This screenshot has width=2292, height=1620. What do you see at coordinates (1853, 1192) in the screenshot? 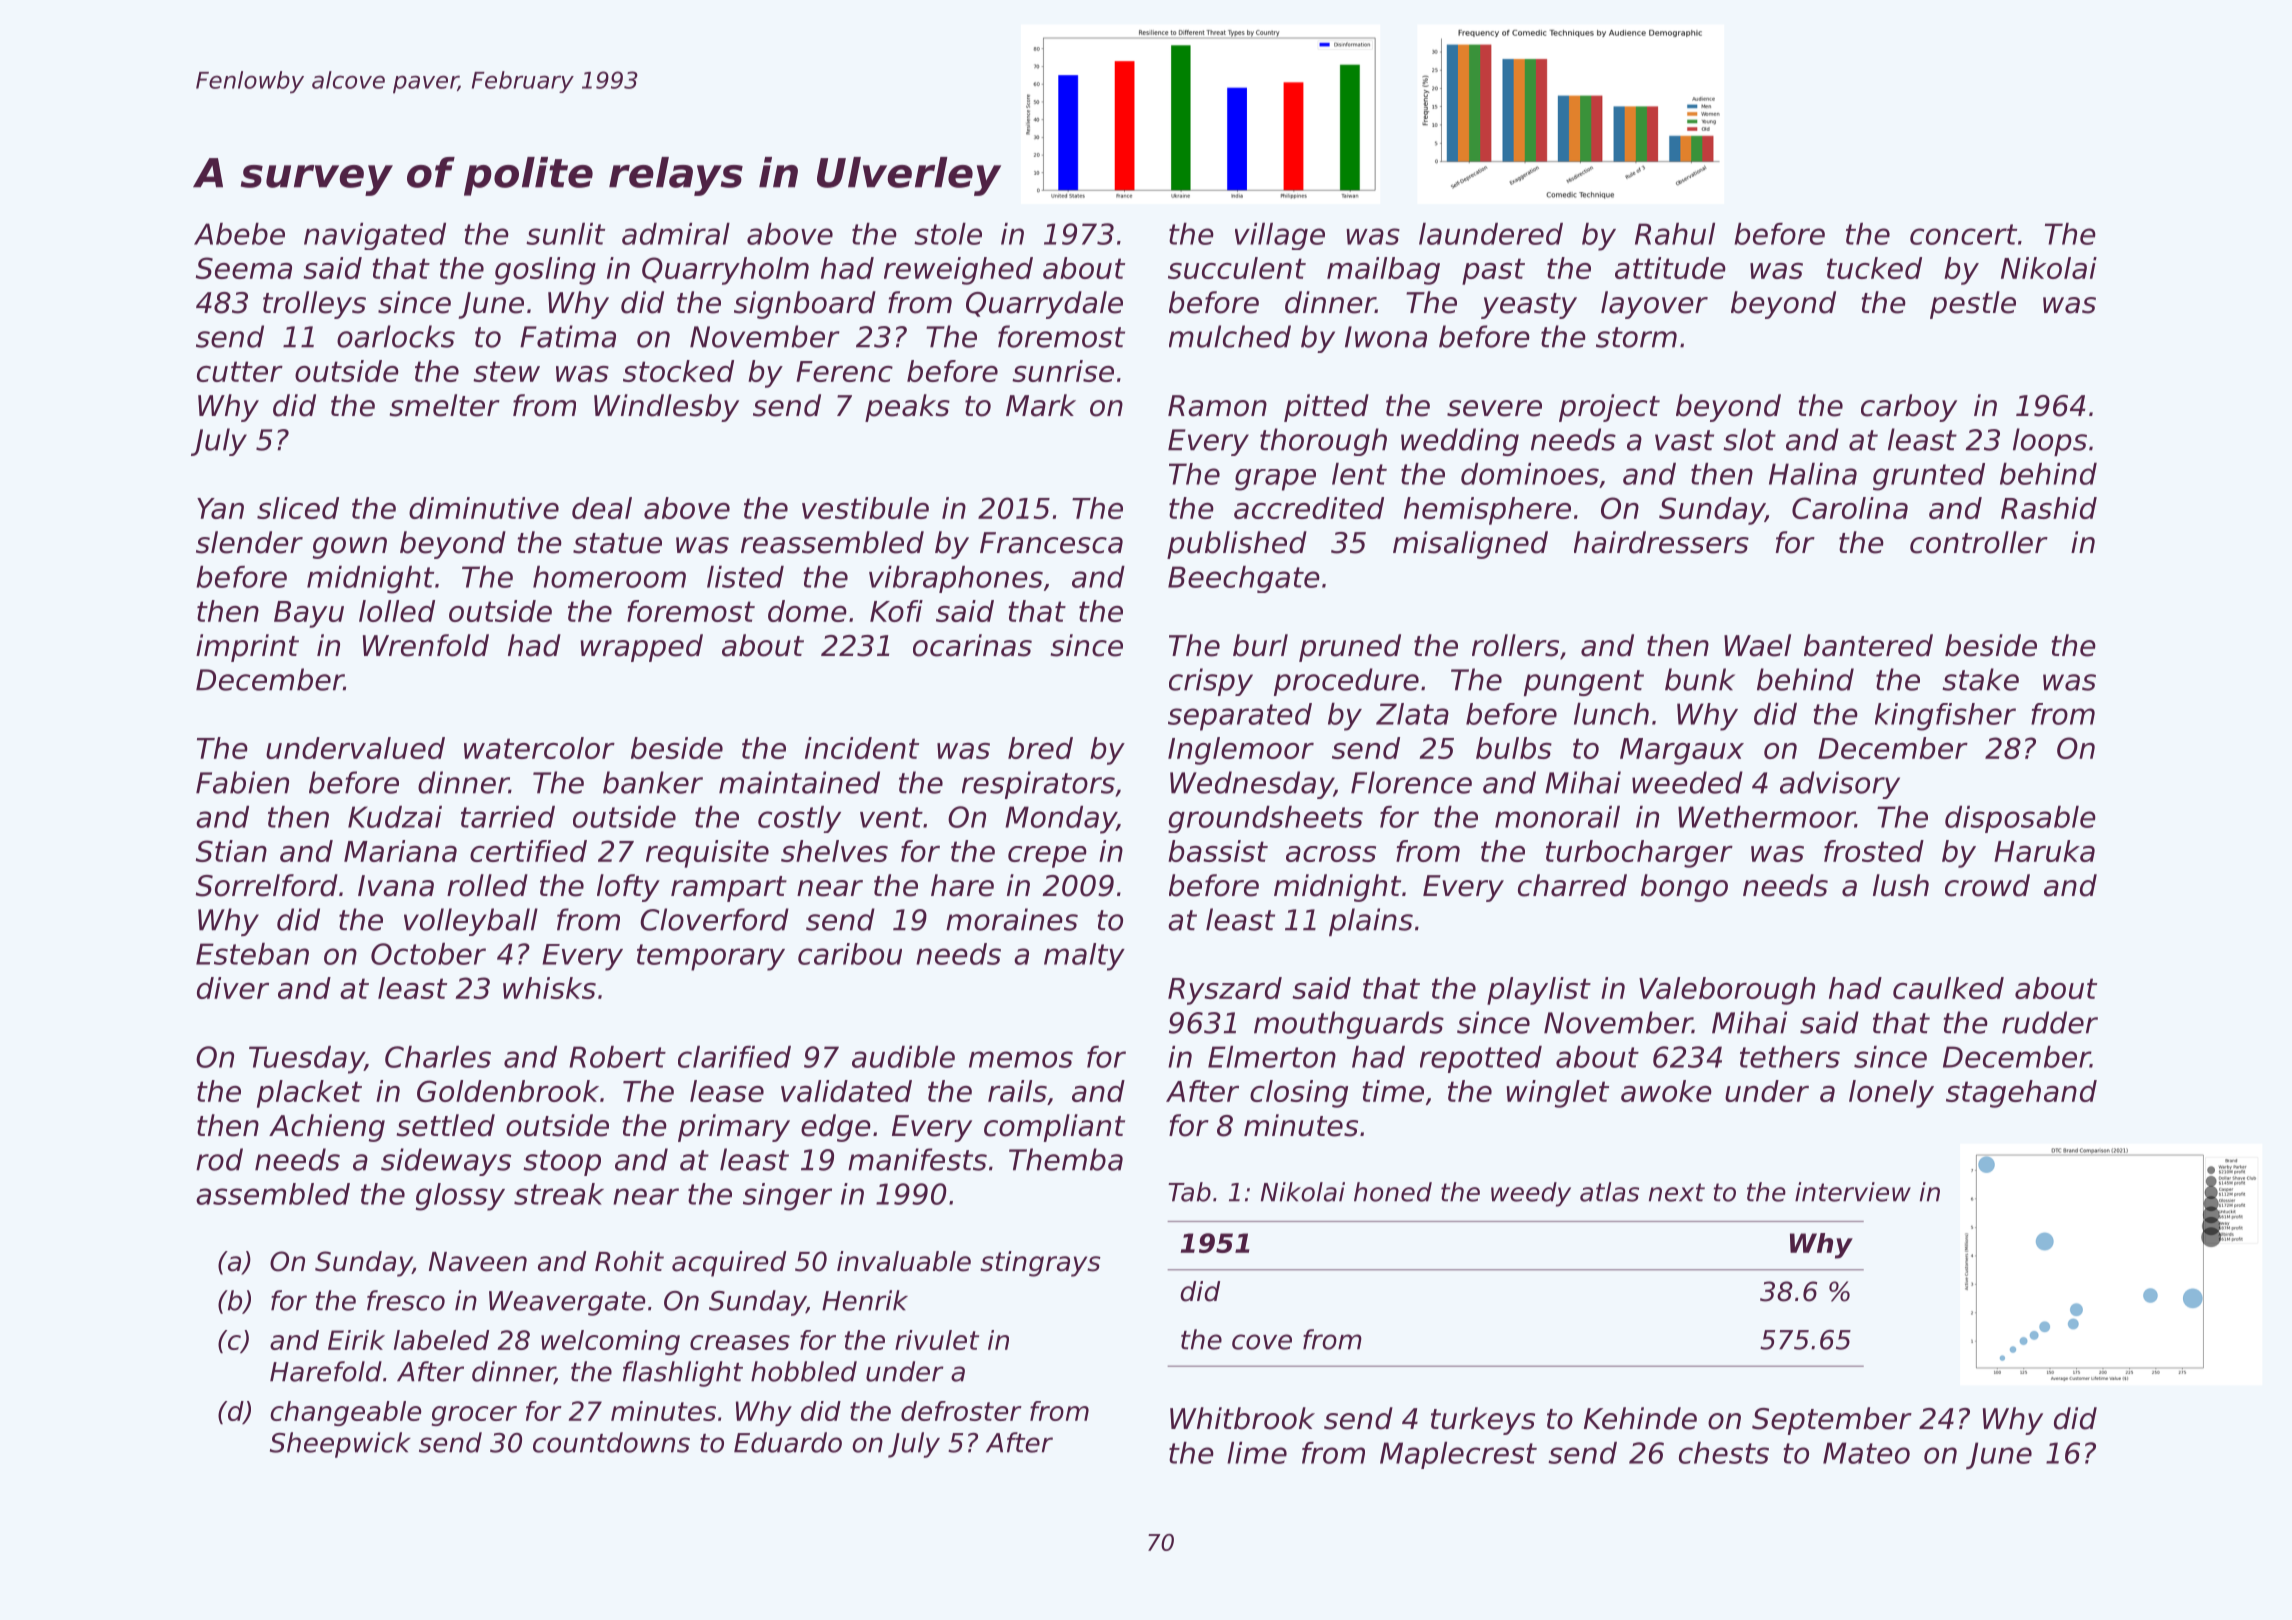
I see `interview` at bounding box center [1853, 1192].
